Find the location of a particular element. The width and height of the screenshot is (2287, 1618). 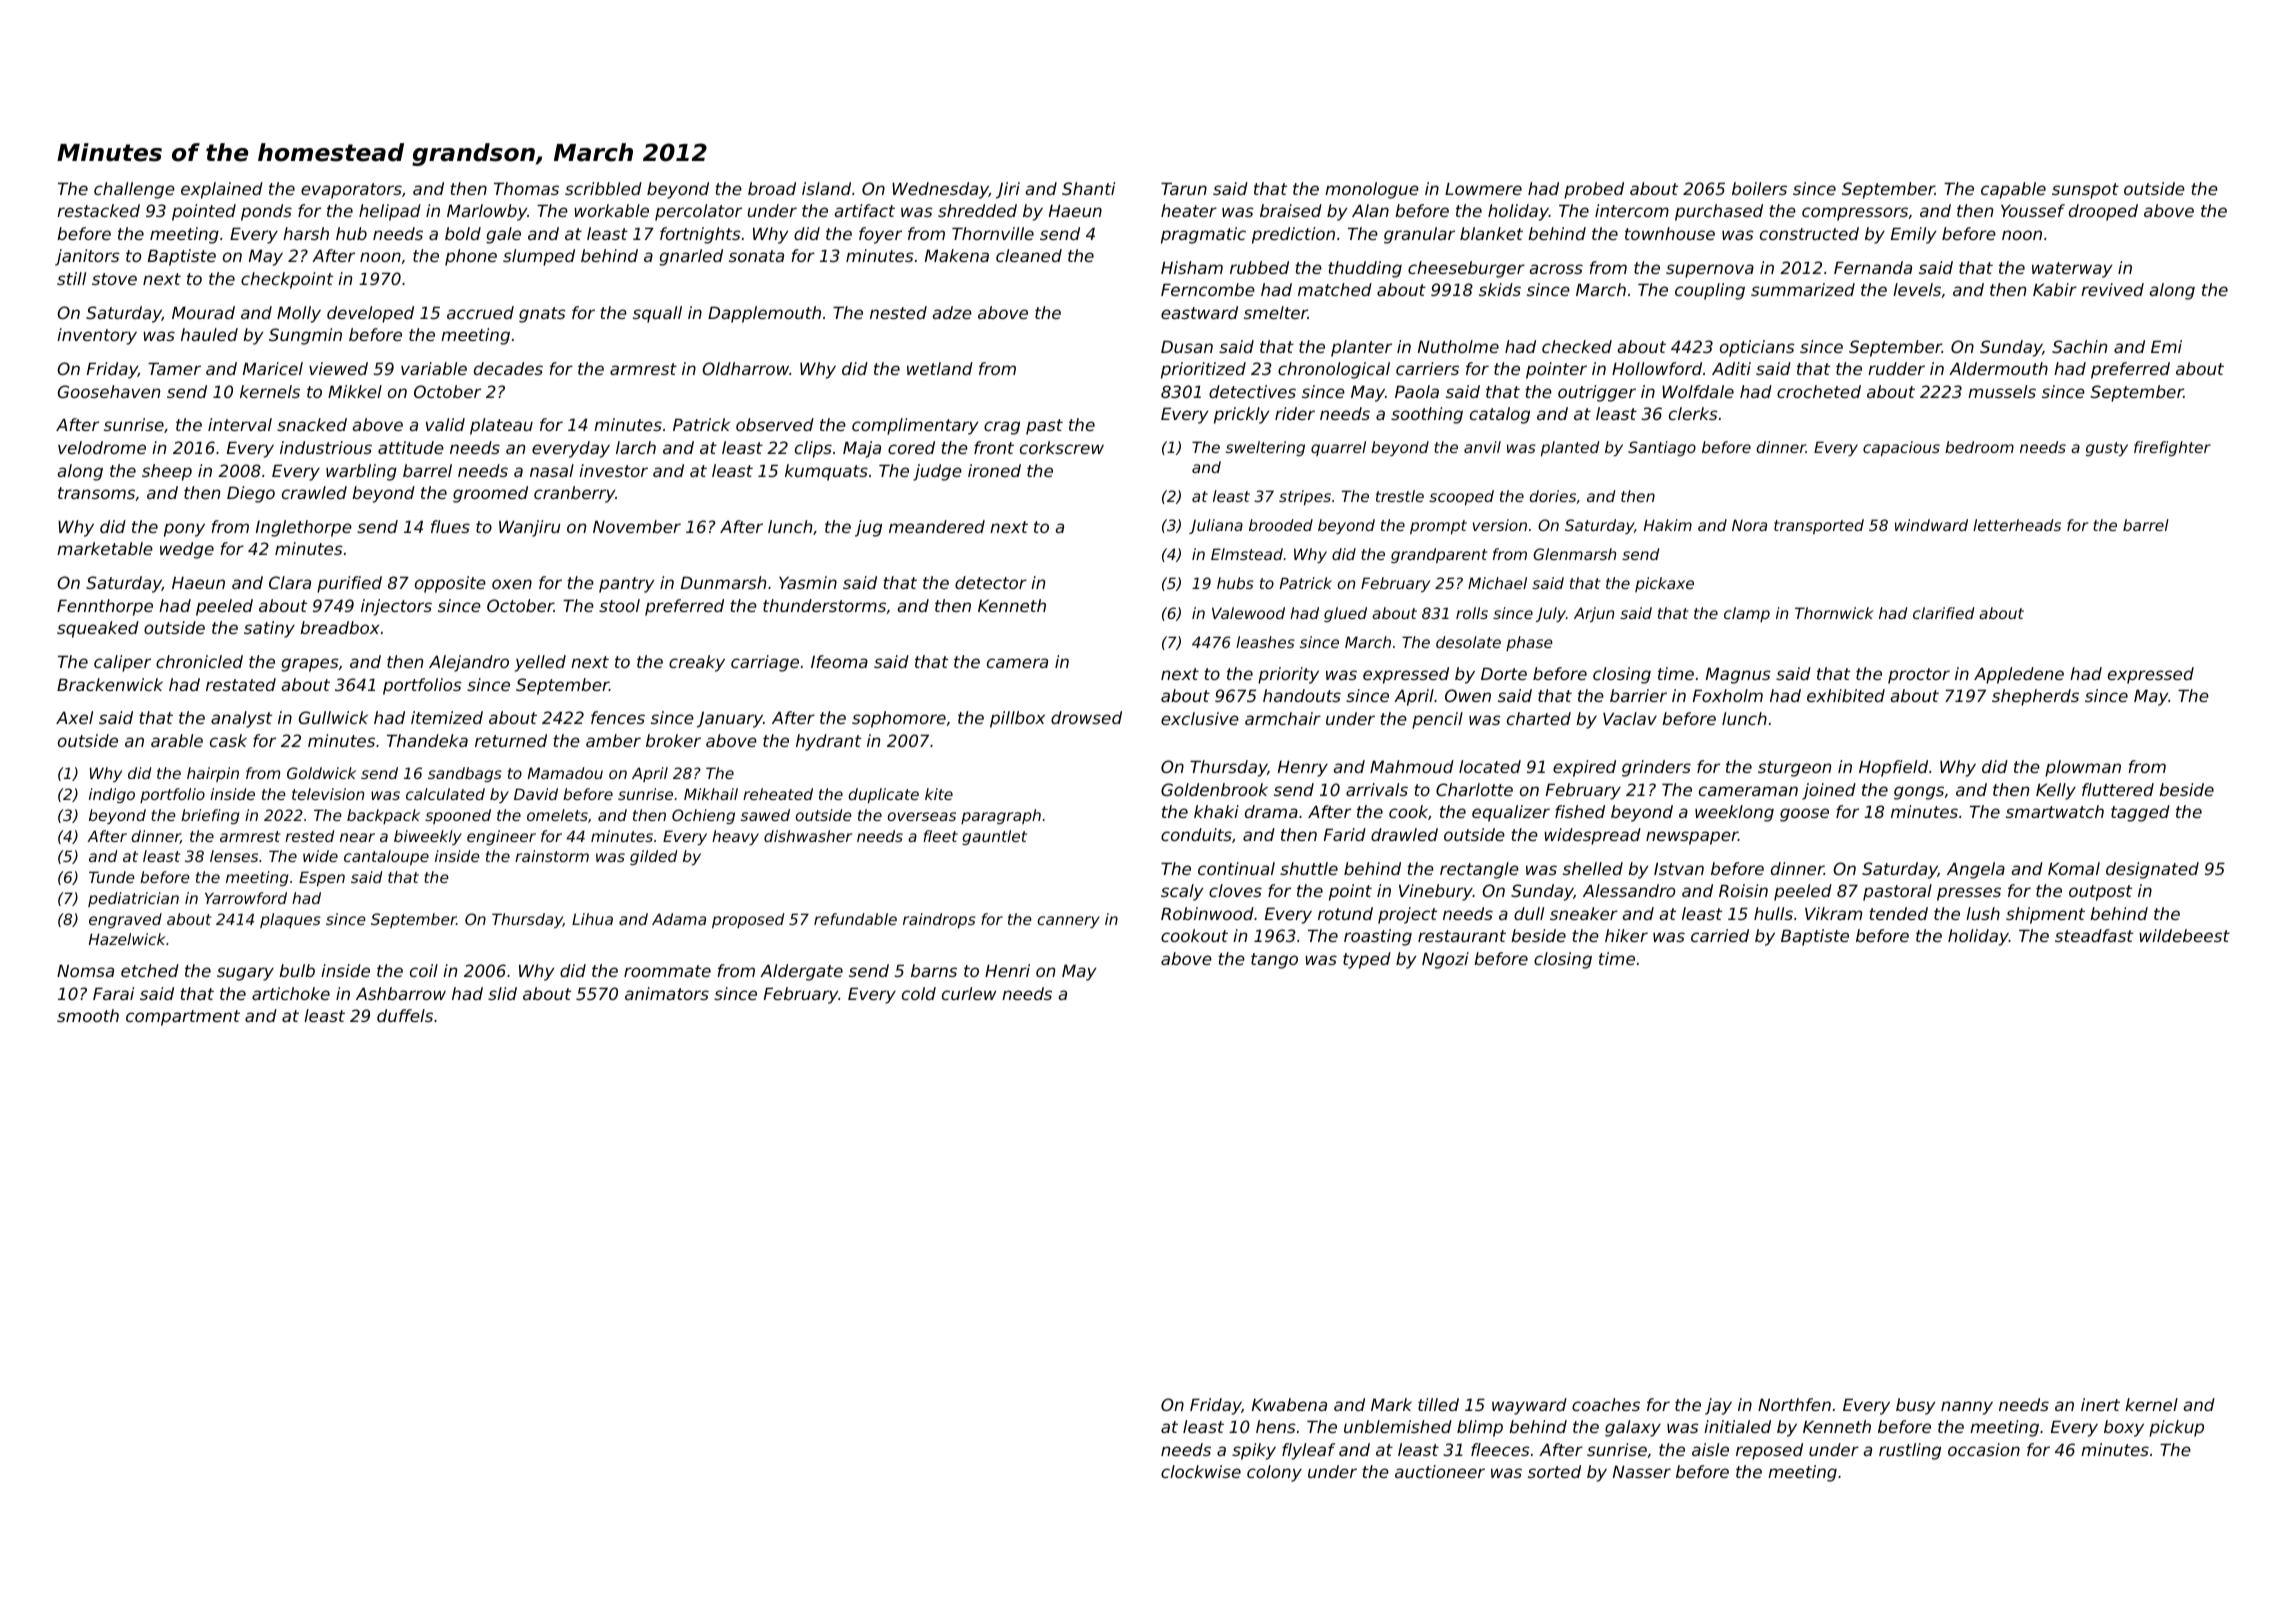

Lowmere is located at coordinates (1483, 188).
